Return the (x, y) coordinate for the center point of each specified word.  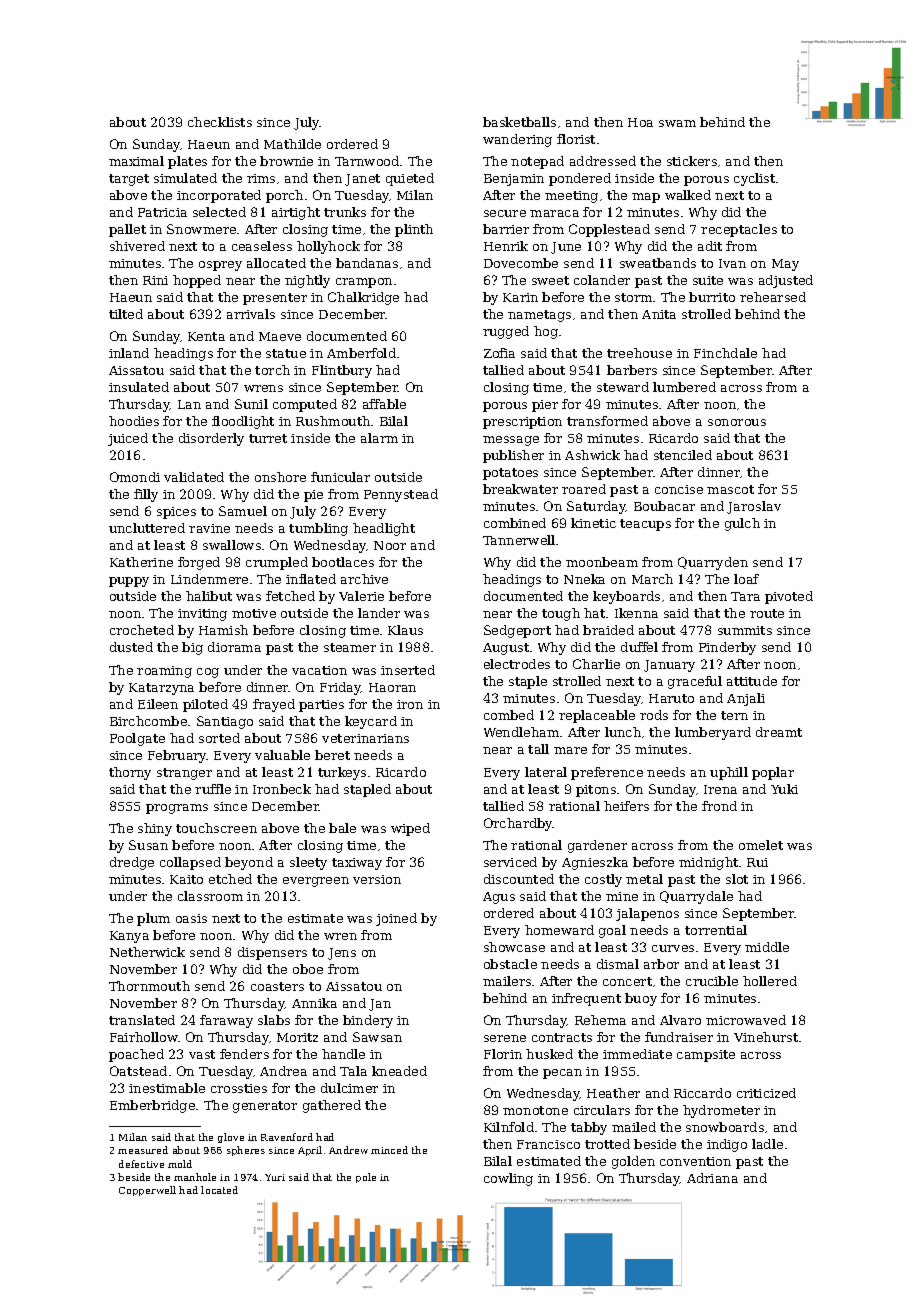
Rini (155, 280)
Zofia (499, 353)
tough (561, 614)
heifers (626, 806)
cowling (508, 1179)
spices (176, 513)
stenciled (683, 455)
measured (143, 1150)
